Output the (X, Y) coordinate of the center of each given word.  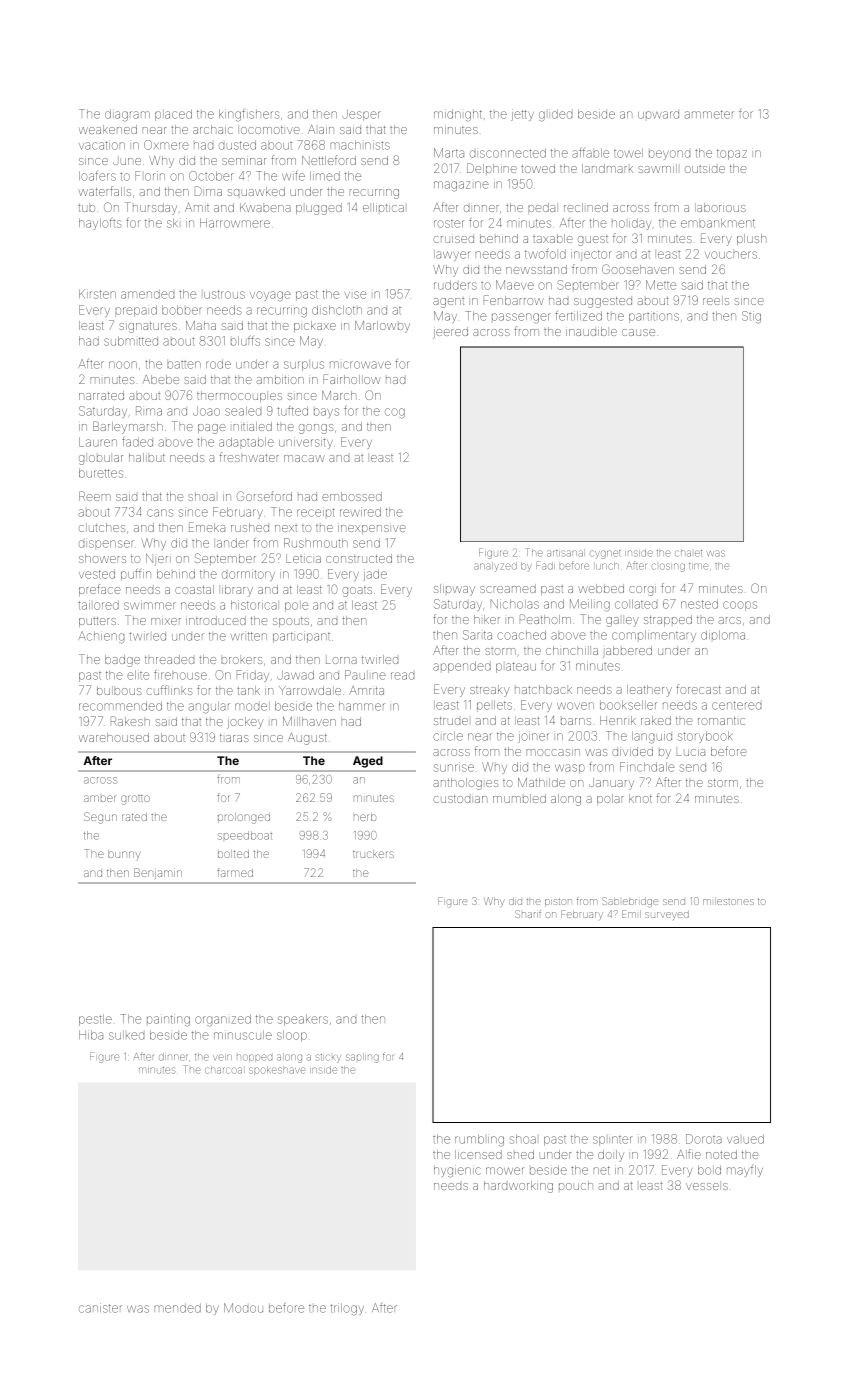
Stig (751, 317)
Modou (243, 1308)
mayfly (745, 1171)
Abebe (161, 379)
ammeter (709, 114)
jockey (245, 723)
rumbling (479, 1140)
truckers (373, 854)
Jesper (361, 115)
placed (173, 115)
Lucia (691, 752)
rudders (455, 285)
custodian (460, 799)
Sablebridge (630, 902)
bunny (124, 855)
